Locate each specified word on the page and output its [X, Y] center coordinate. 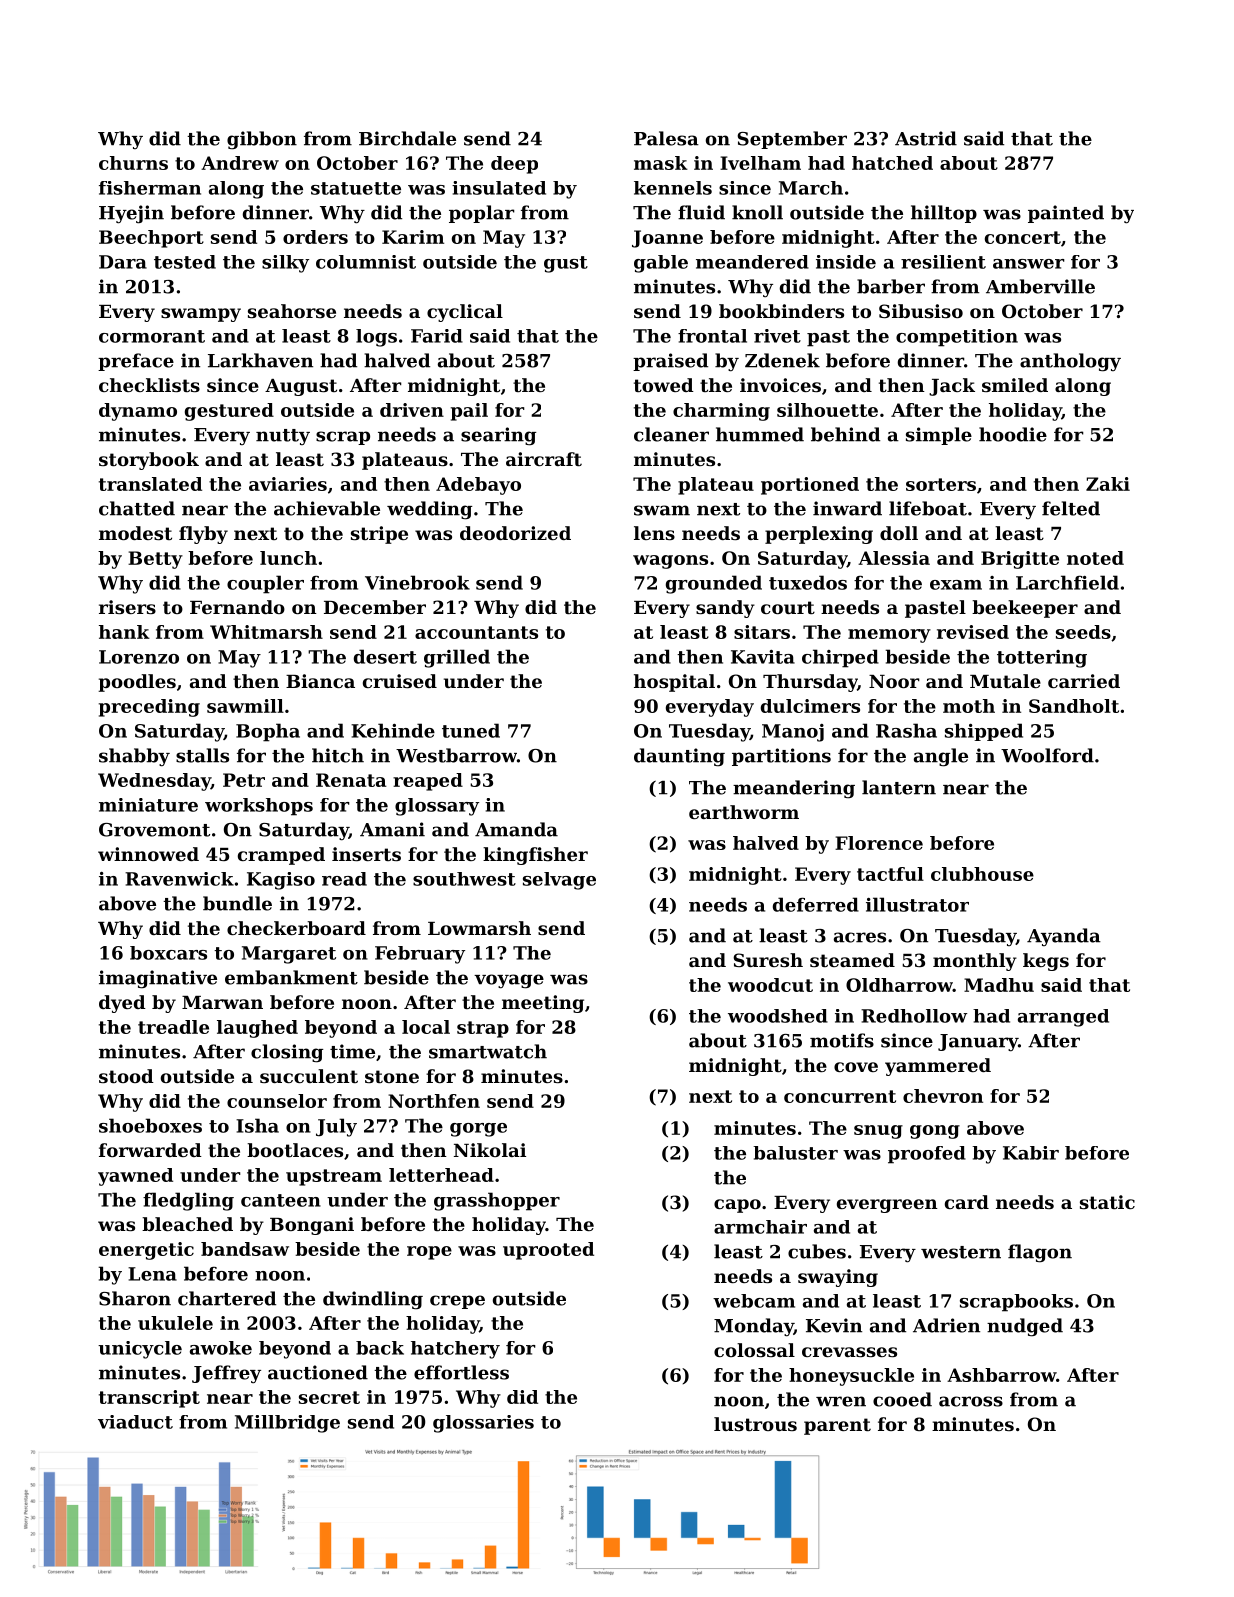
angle [941, 757]
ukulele [175, 1323]
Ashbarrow [1001, 1375]
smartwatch [488, 1051]
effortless [461, 1372]
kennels [673, 188]
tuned [471, 730]
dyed [122, 1004]
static [1107, 1202]
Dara [123, 262]
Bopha [268, 732]
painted [1066, 214]
